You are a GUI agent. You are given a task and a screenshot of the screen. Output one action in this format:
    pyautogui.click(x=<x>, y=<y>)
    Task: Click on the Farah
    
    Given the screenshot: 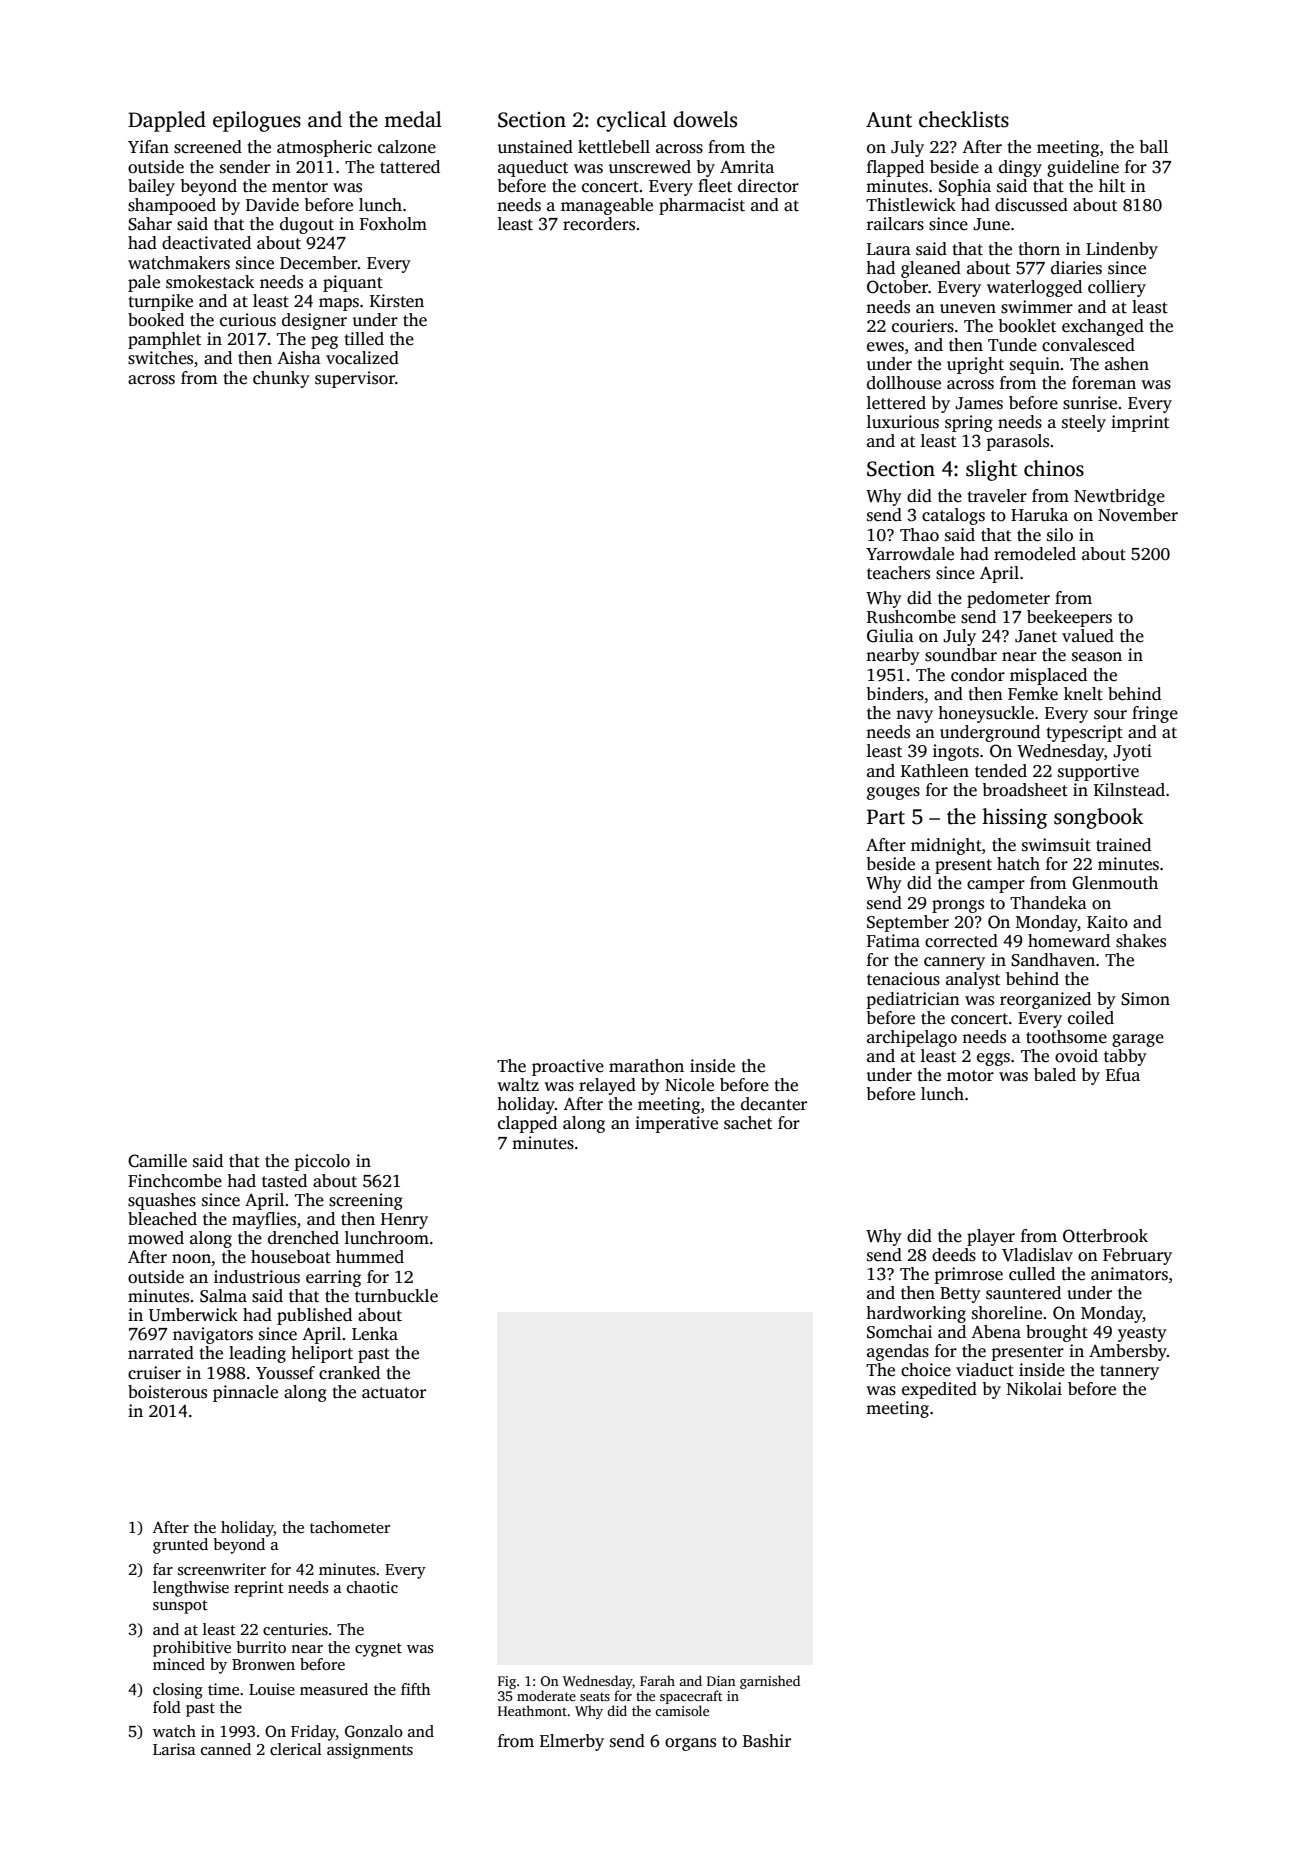 What is the action you would take?
    pyautogui.click(x=657, y=1680)
